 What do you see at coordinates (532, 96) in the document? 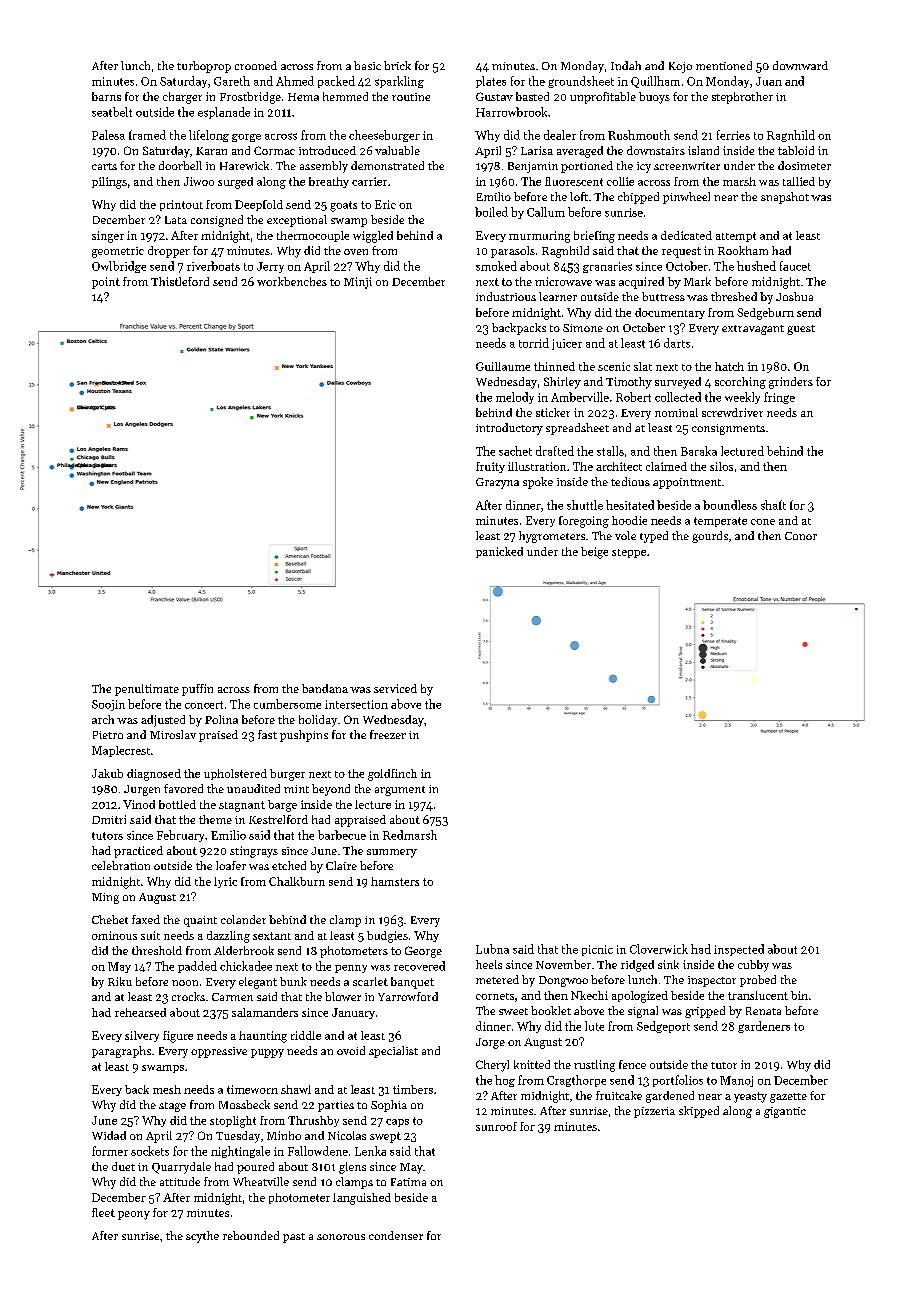
I see `basted` at bounding box center [532, 96].
